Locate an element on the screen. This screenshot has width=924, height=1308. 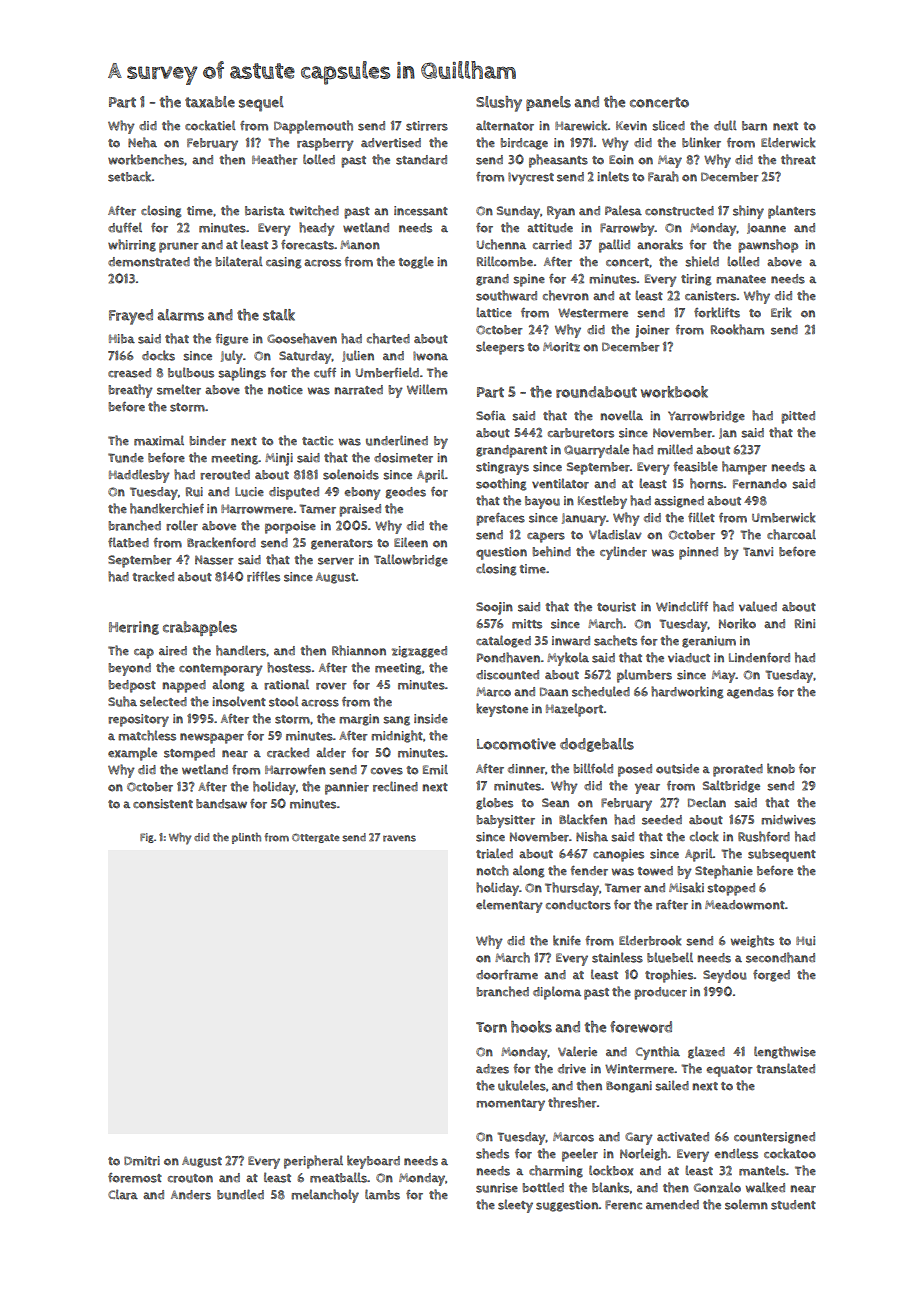
Dmitri is located at coordinates (142, 1161).
